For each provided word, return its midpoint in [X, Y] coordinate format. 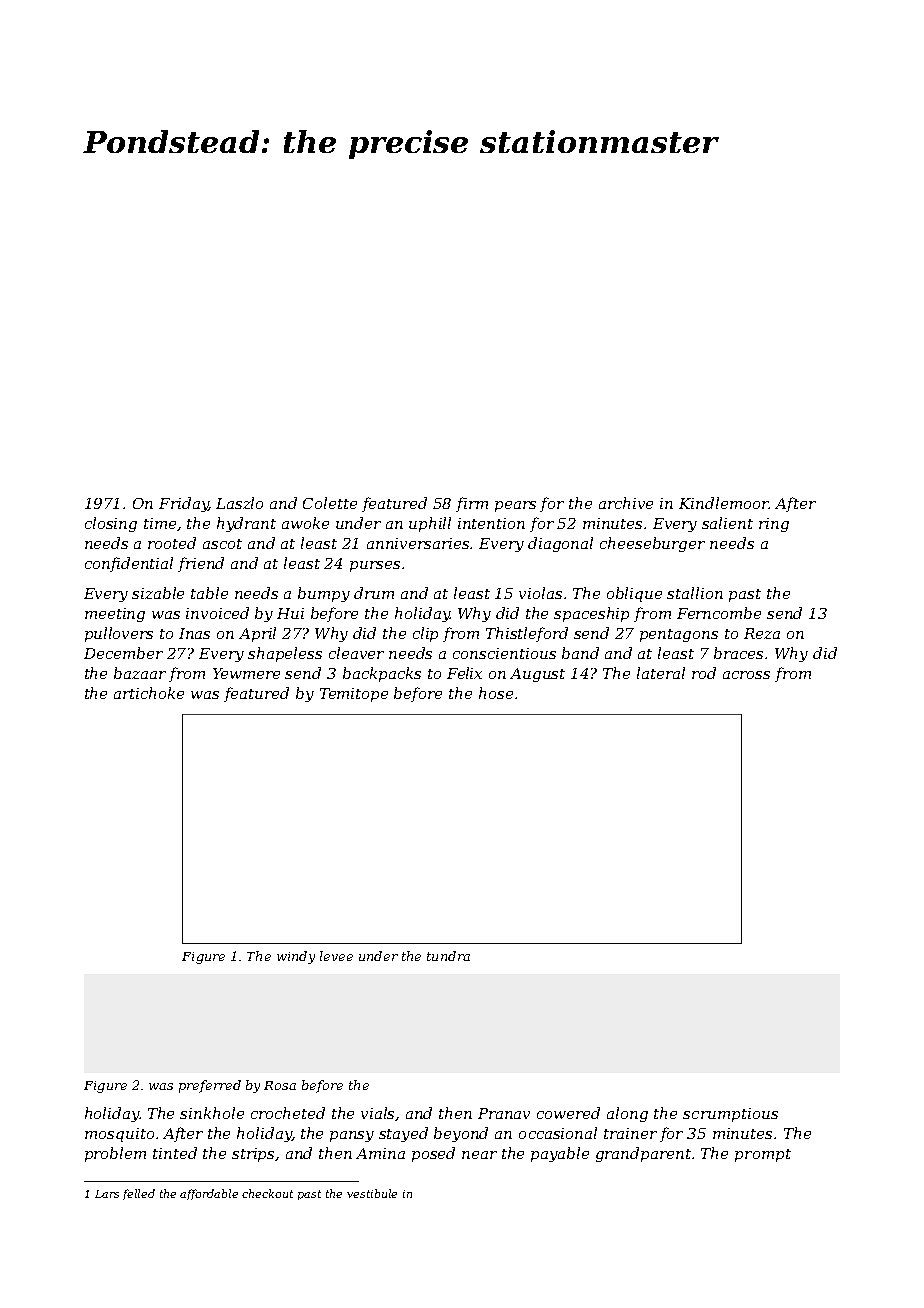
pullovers [119, 634]
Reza [762, 633]
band [580, 653]
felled [139, 1194]
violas [540, 593]
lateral [661, 673]
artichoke [149, 693]
